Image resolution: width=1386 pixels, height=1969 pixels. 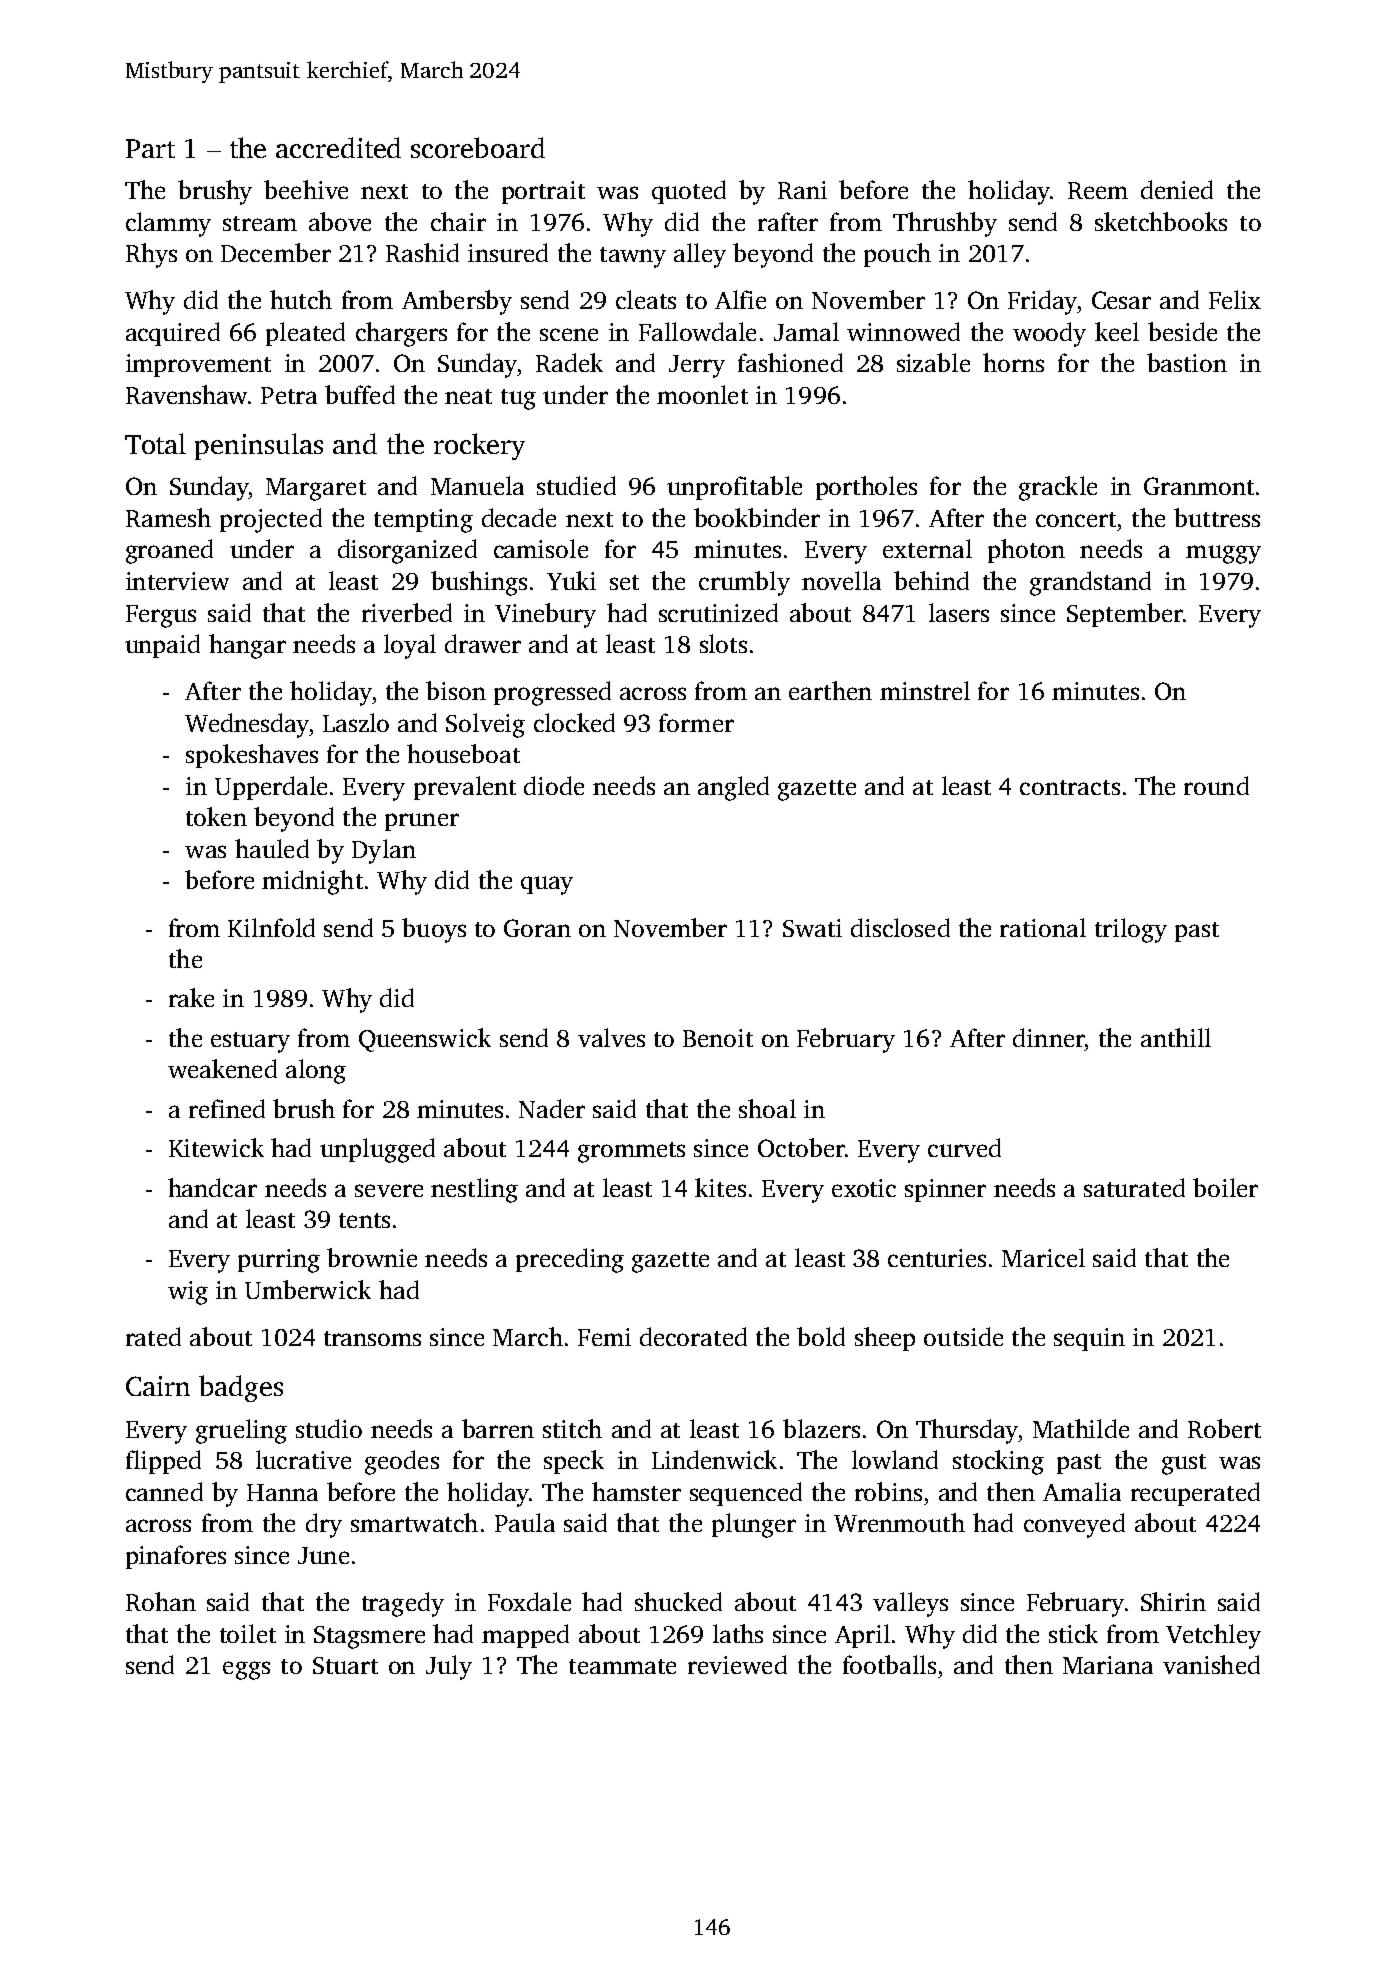 What do you see at coordinates (959, 612) in the screenshot?
I see `lasers` at bounding box center [959, 612].
